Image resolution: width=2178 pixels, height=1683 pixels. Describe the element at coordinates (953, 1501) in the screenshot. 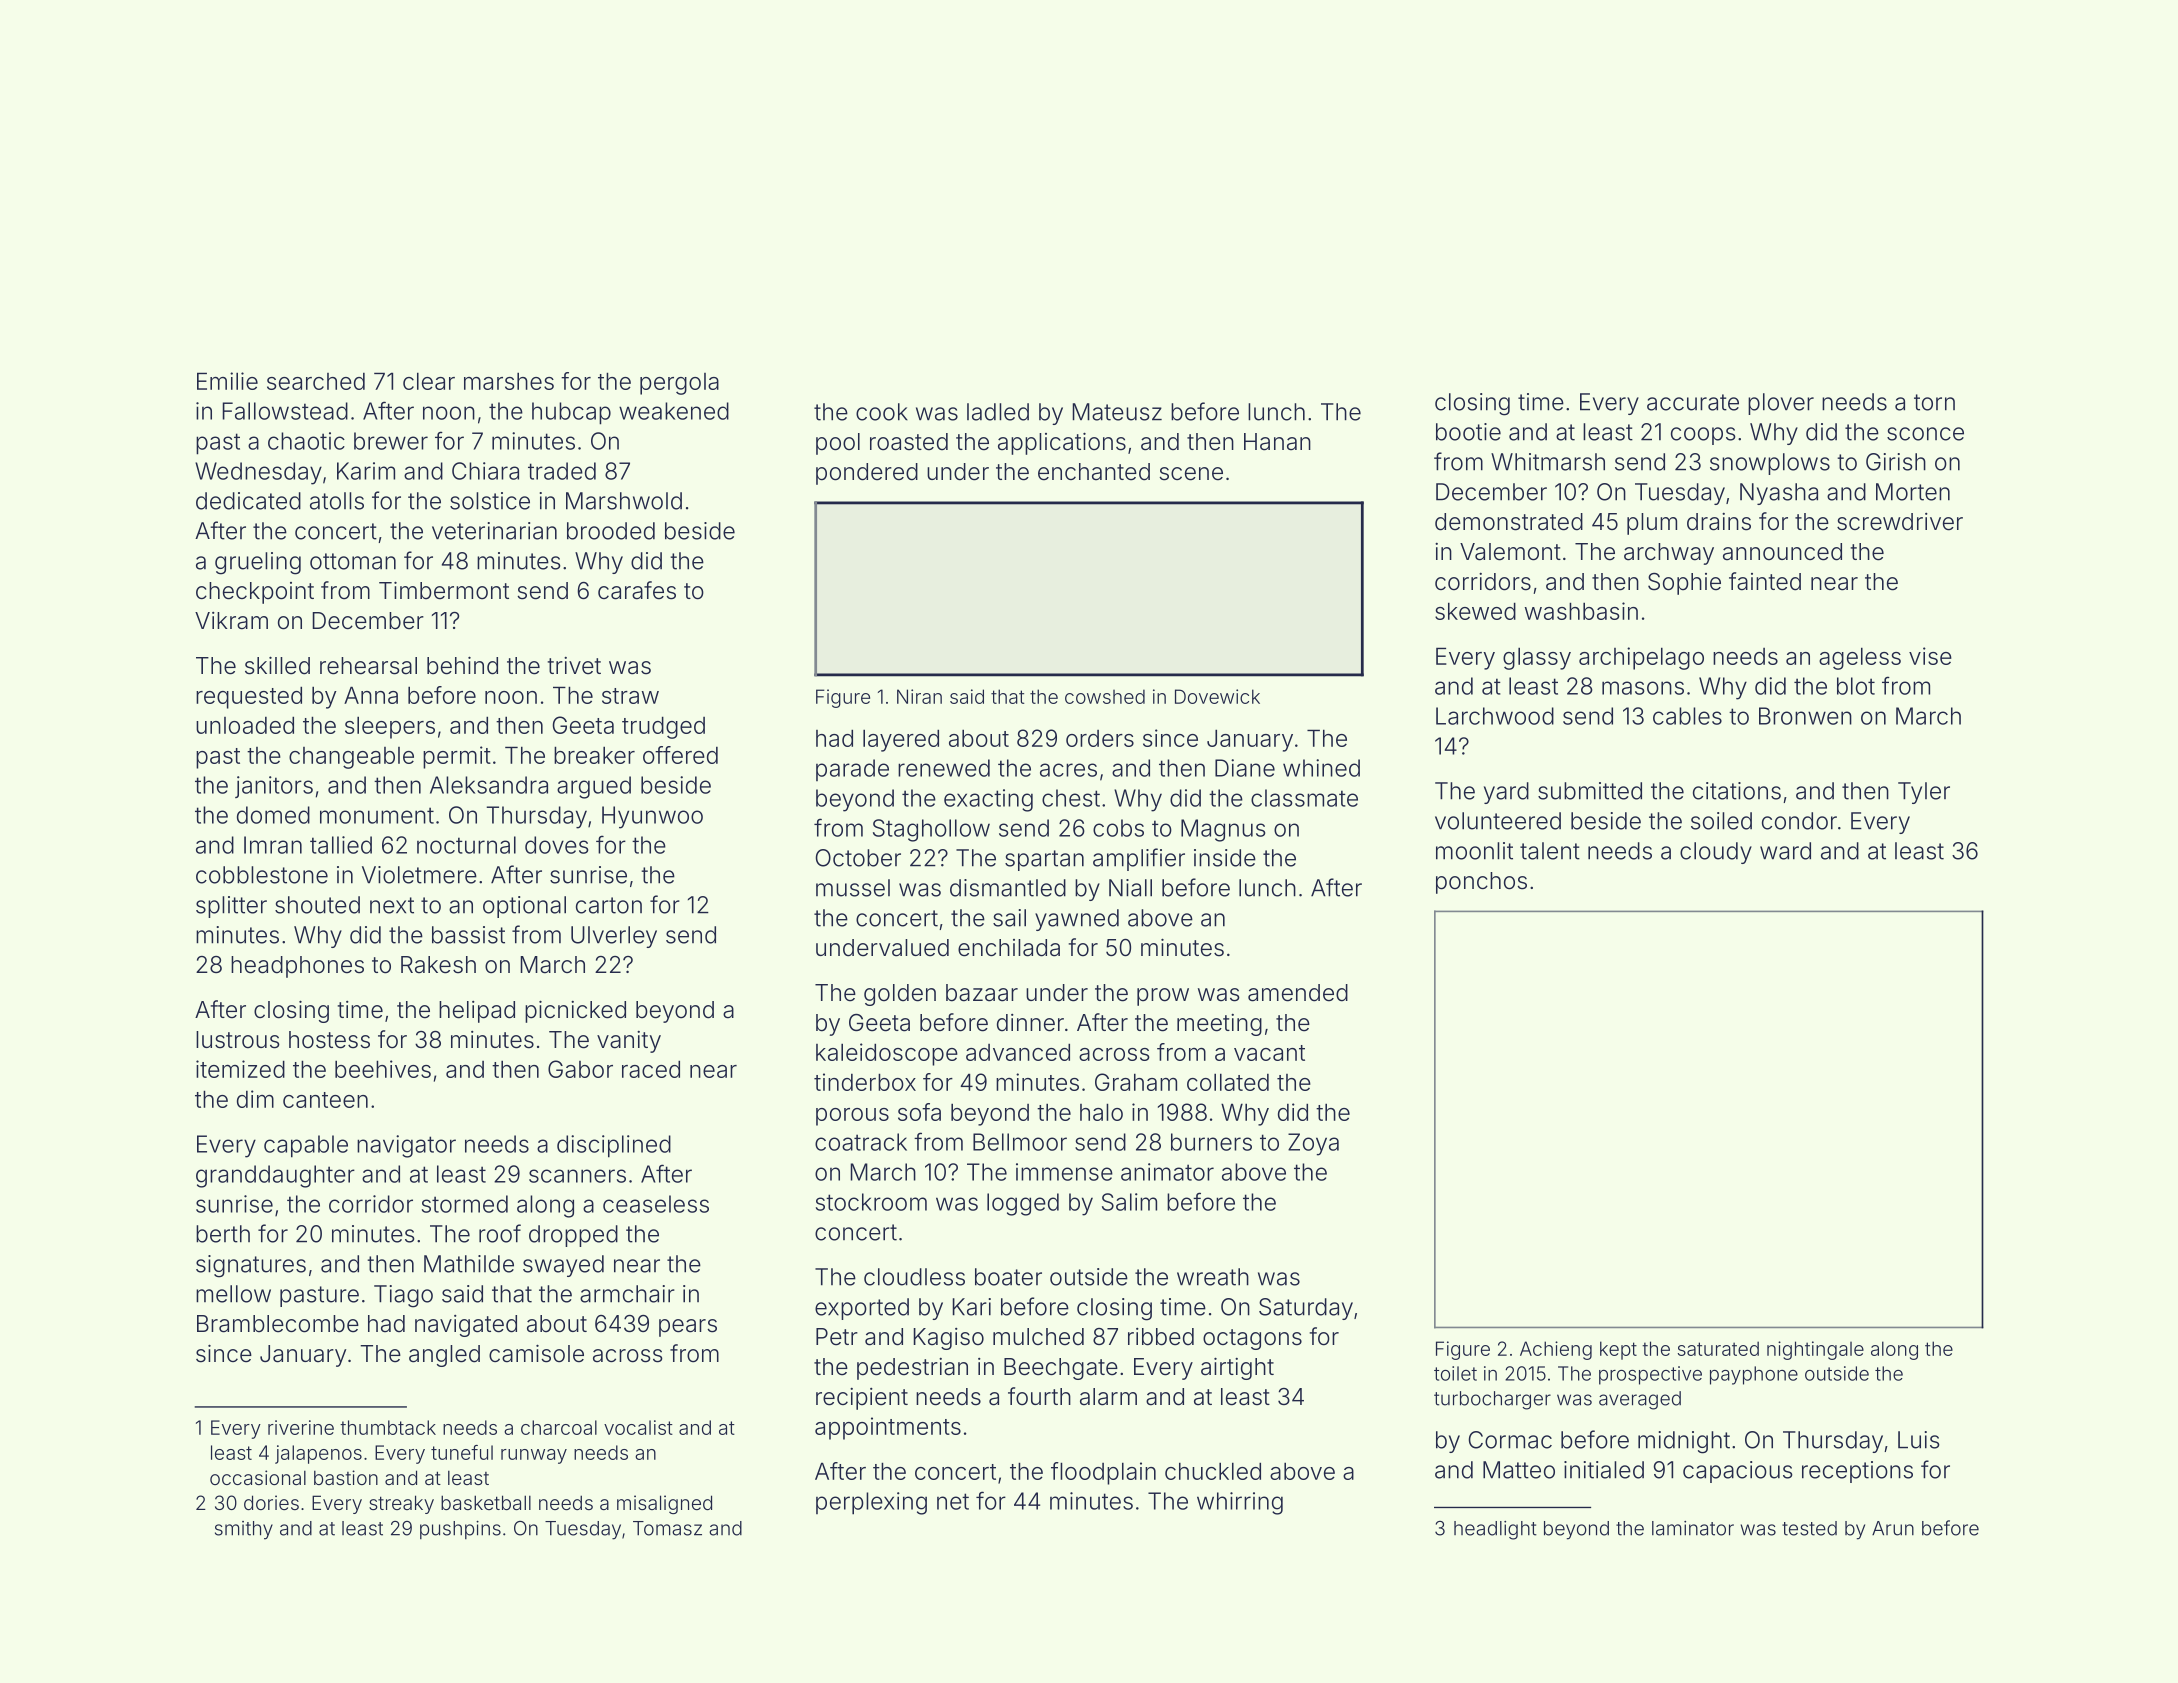

I see `net` at that location.
